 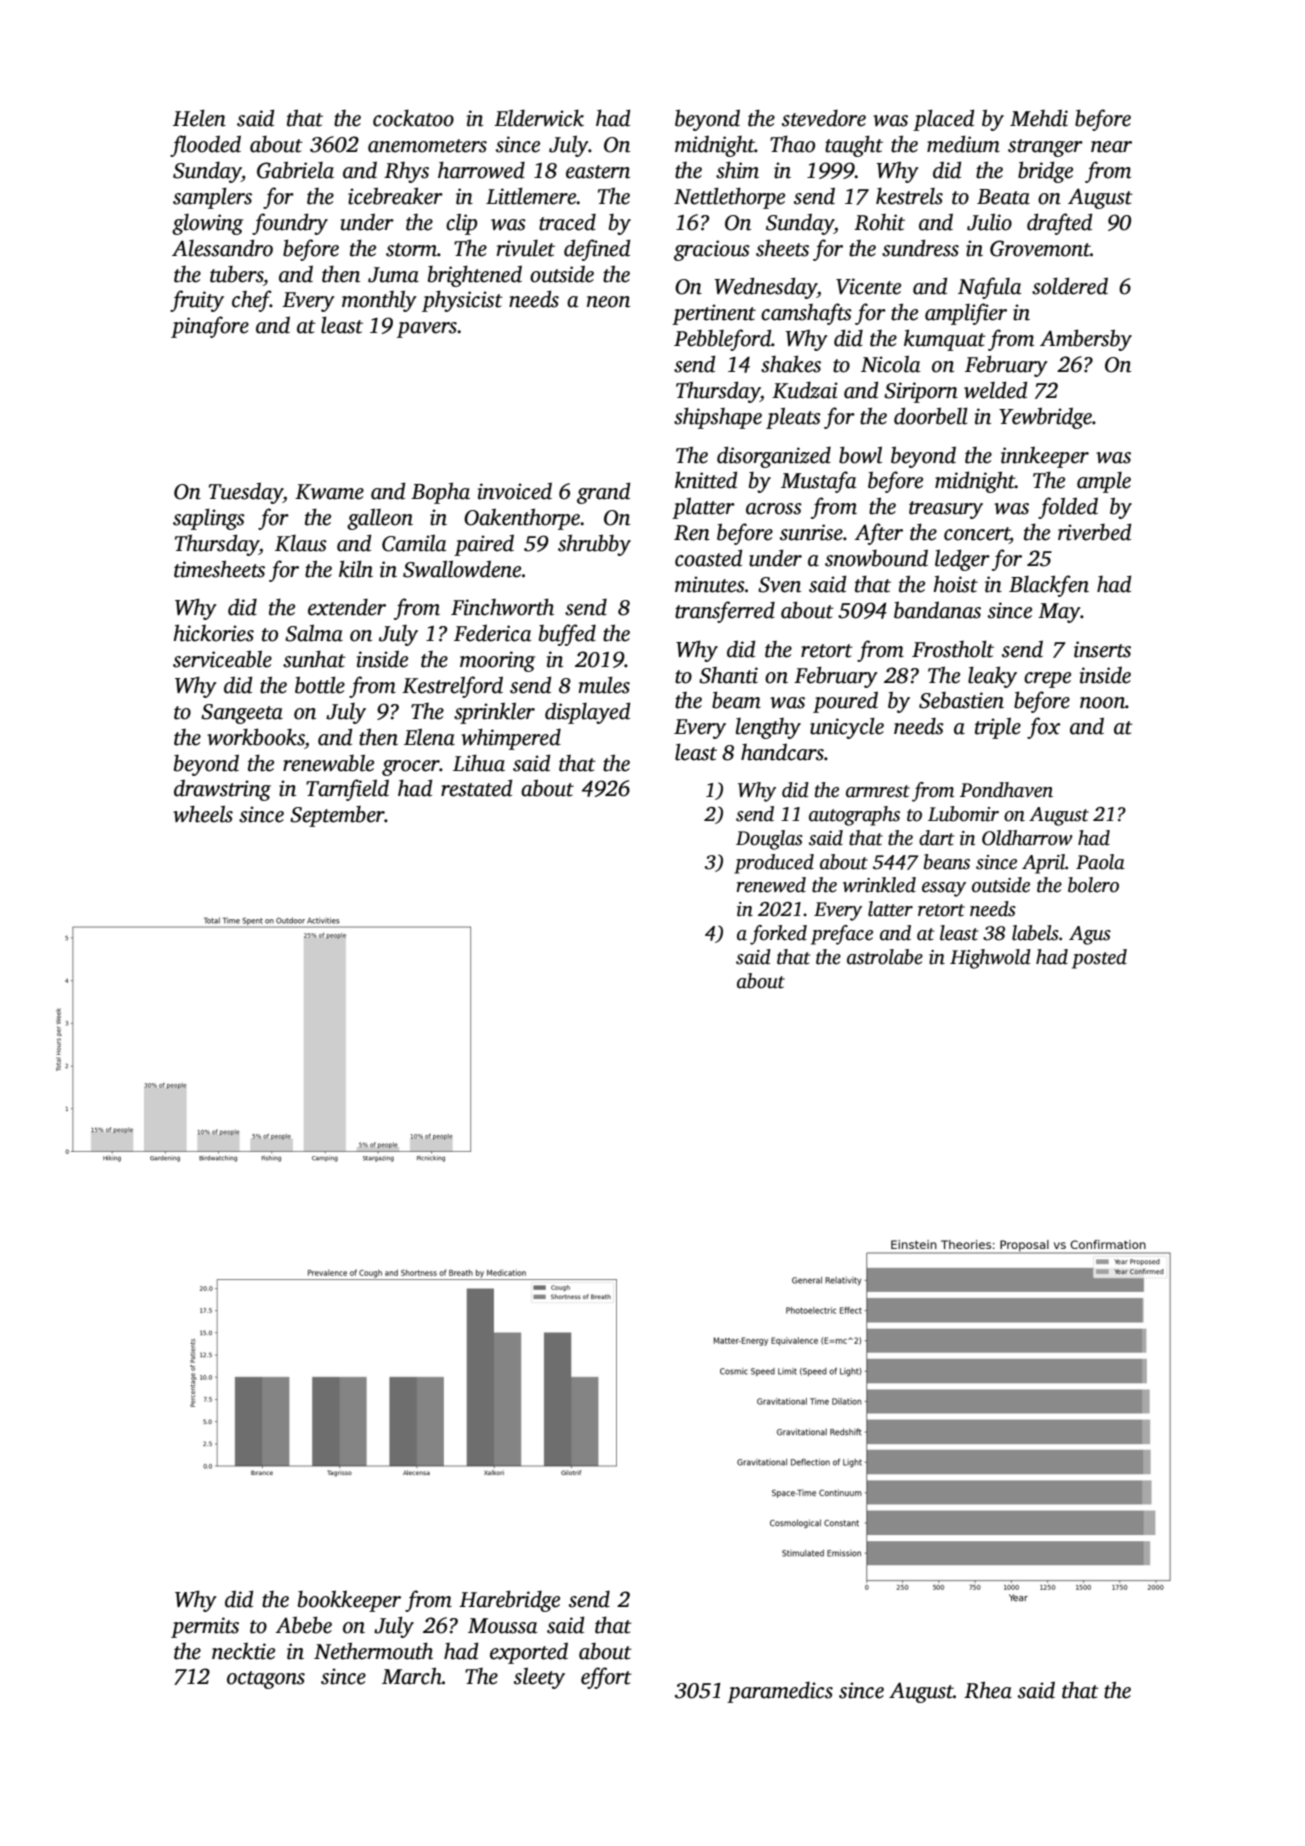 What do you see at coordinates (1100, 862) in the page?
I see `Paola` at bounding box center [1100, 862].
